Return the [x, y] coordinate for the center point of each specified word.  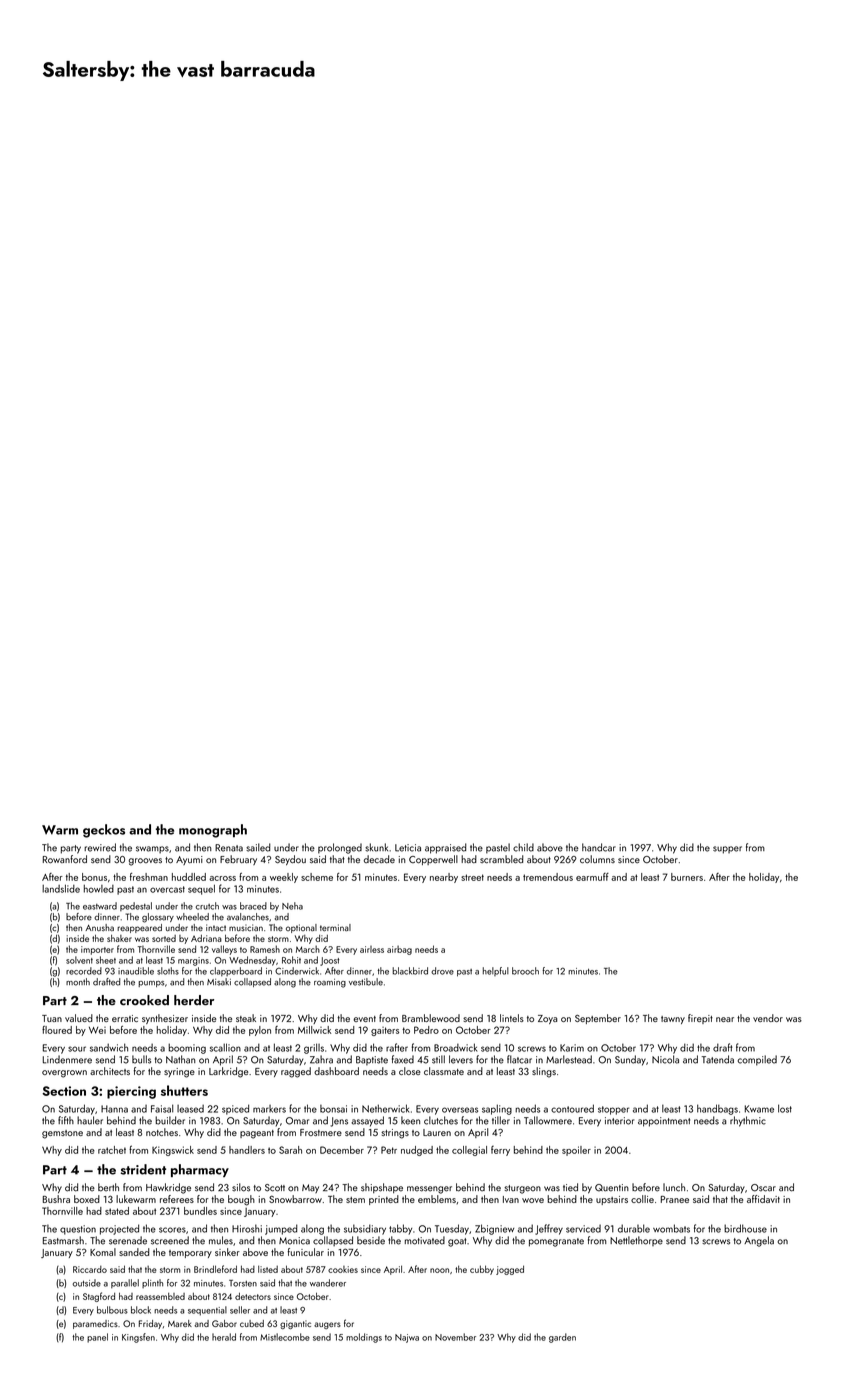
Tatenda [718, 1059]
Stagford [99, 1297]
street [472, 877]
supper [727, 850]
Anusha [99, 927]
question [78, 1230]
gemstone [62, 1134]
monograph [213, 831]
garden [562, 1338]
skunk [376, 847]
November [455, 1337]
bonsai [333, 1109]
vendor [768, 1018]
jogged [510, 1270]
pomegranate [556, 1242]
